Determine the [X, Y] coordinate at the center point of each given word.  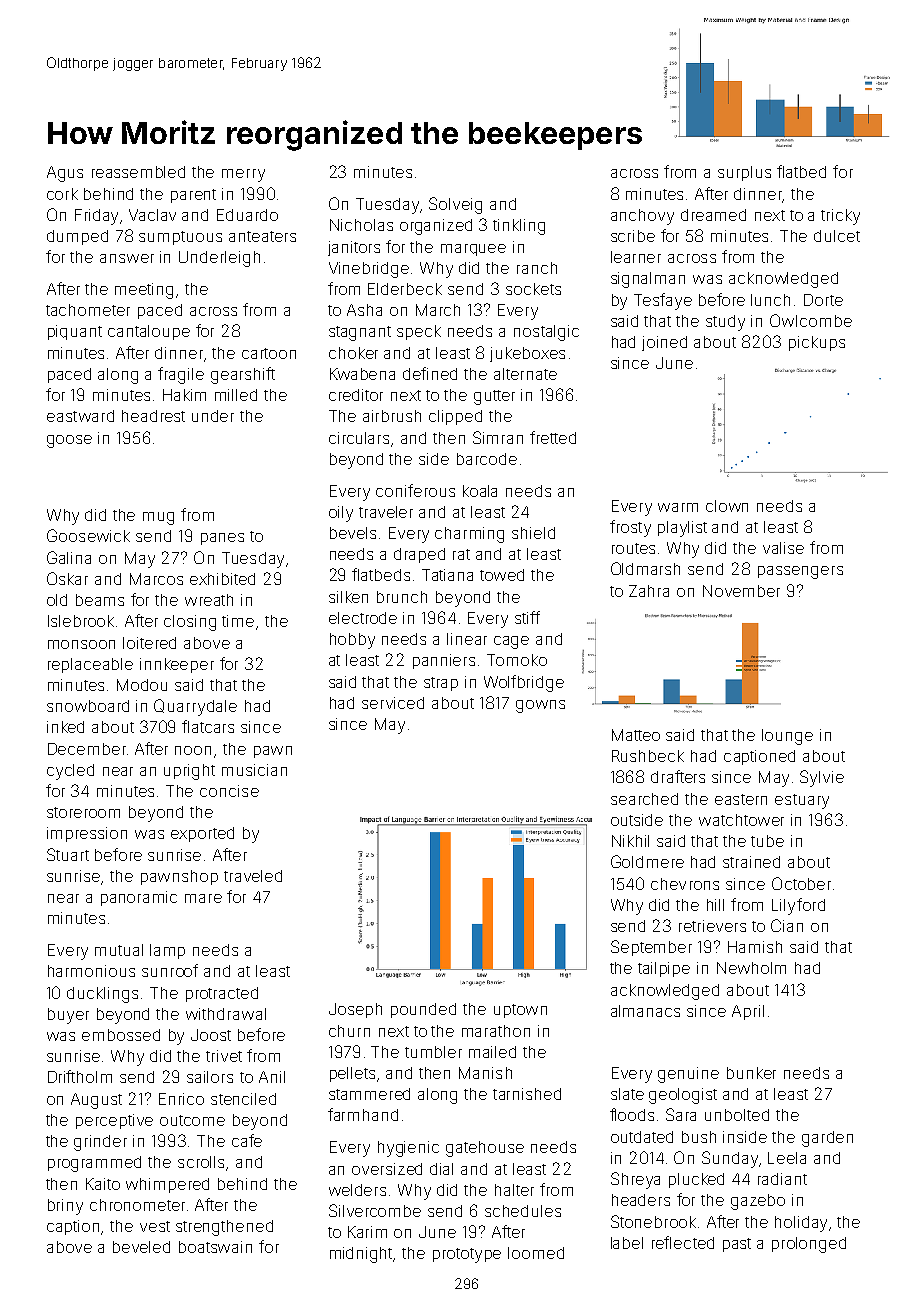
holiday [801, 1224]
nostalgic [546, 333]
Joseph [355, 1010]
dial [441, 1169]
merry [243, 175]
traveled [253, 876]
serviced [393, 703]
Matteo [636, 735]
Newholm [751, 968]
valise [783, 548]
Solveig [455, 205]
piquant [75, 332]
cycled [70, 772]
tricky [840, 217]
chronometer [137, 1205]
